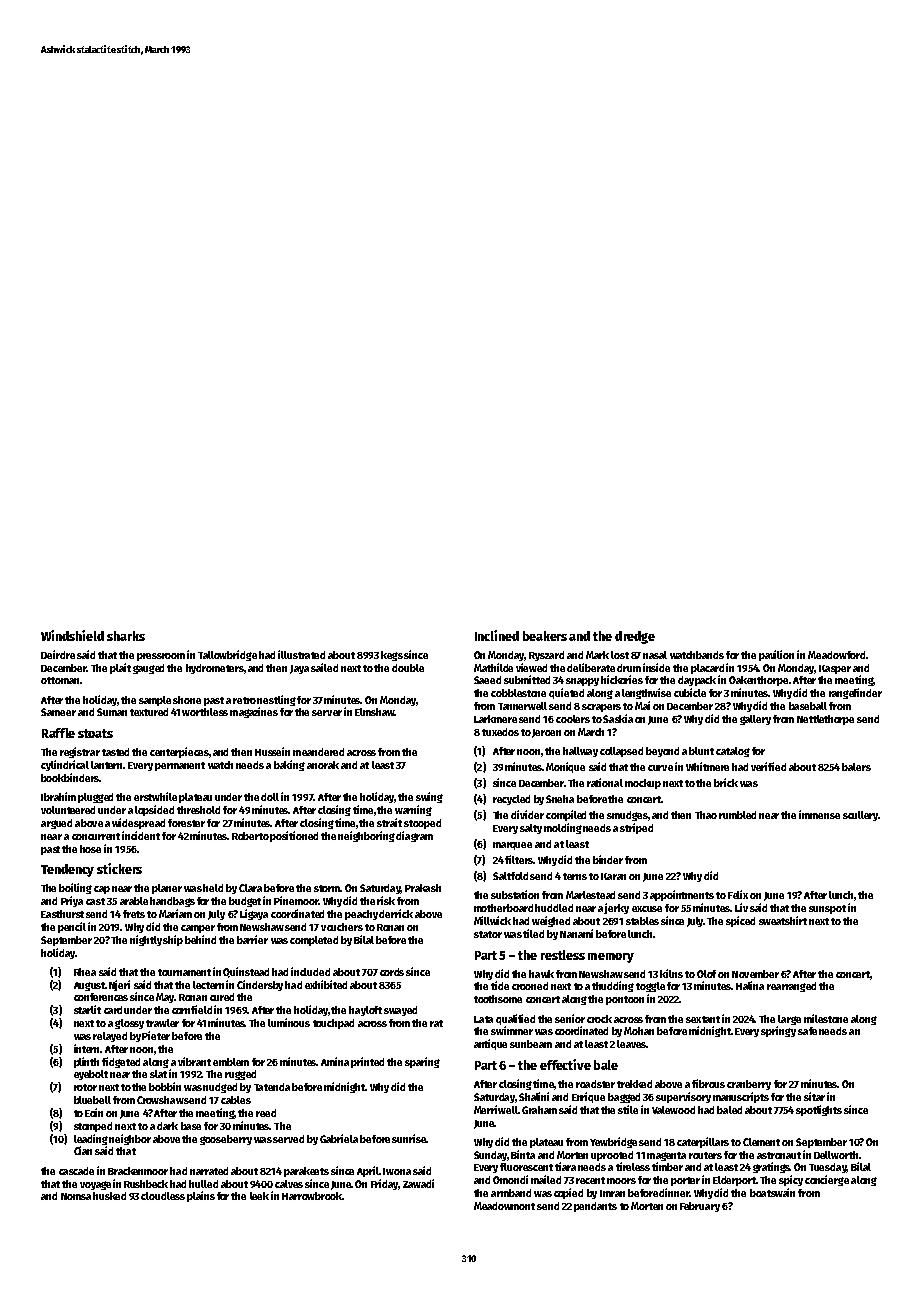 The width and height of the screenshot is (924, 1308). What do you see at coordinates (429, 797) in the screenshot?
I see `swing` at bounding box center [429, 797].
